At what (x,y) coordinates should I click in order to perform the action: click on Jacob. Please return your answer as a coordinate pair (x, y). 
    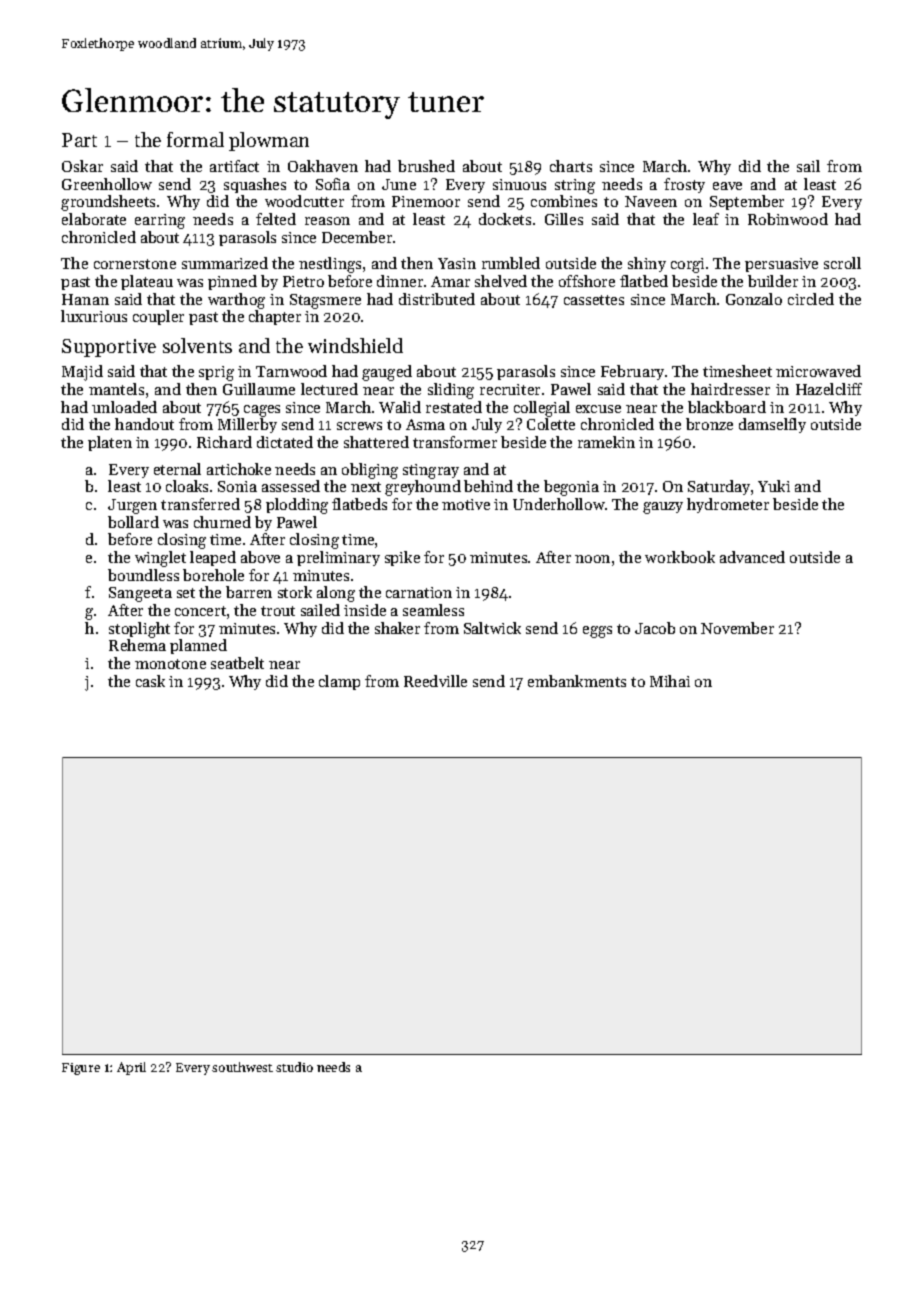
    Looking at the image, I should click on (655, 628).
